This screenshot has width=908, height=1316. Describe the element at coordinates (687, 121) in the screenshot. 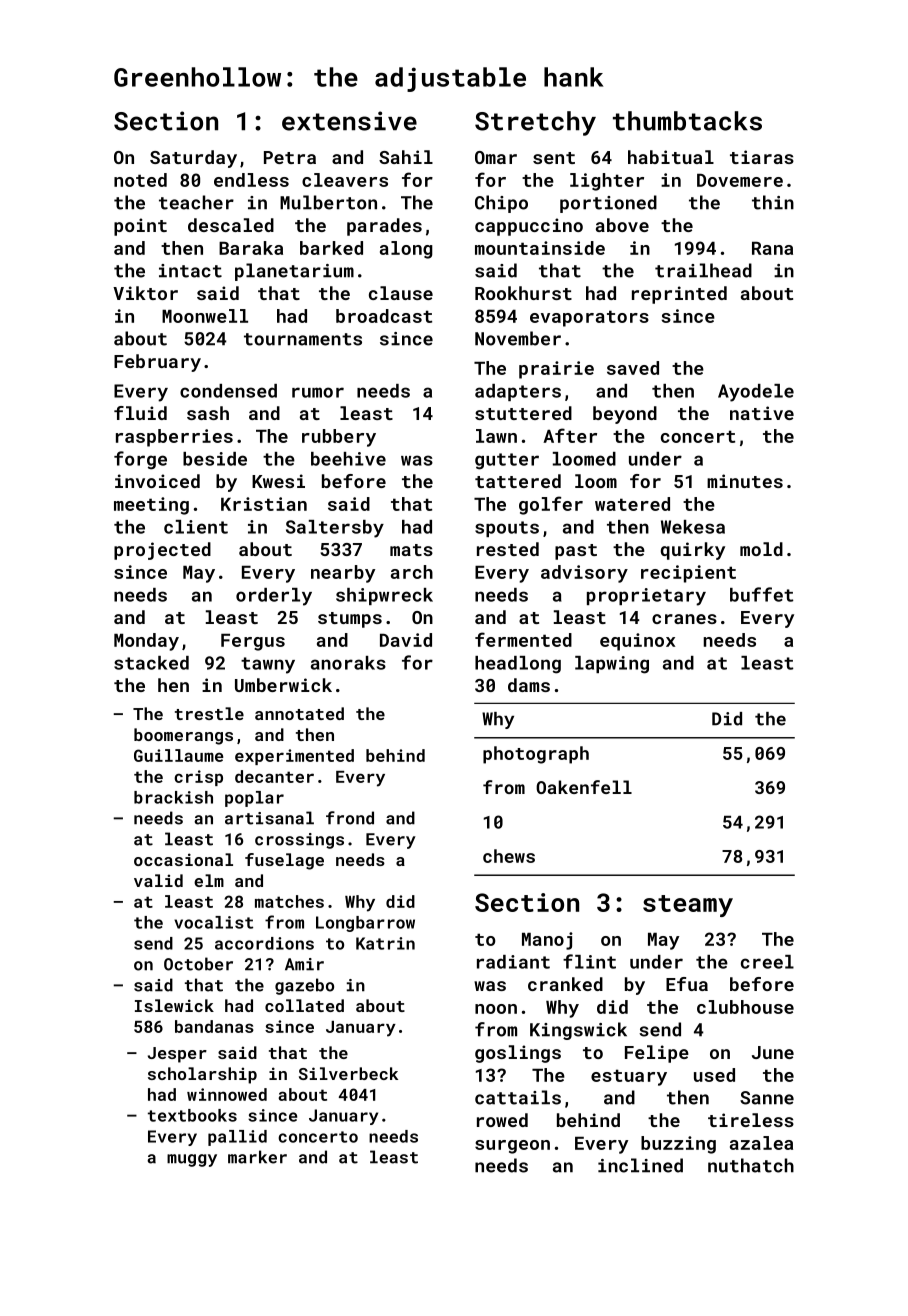

I see `thumbtacks` at that location.
